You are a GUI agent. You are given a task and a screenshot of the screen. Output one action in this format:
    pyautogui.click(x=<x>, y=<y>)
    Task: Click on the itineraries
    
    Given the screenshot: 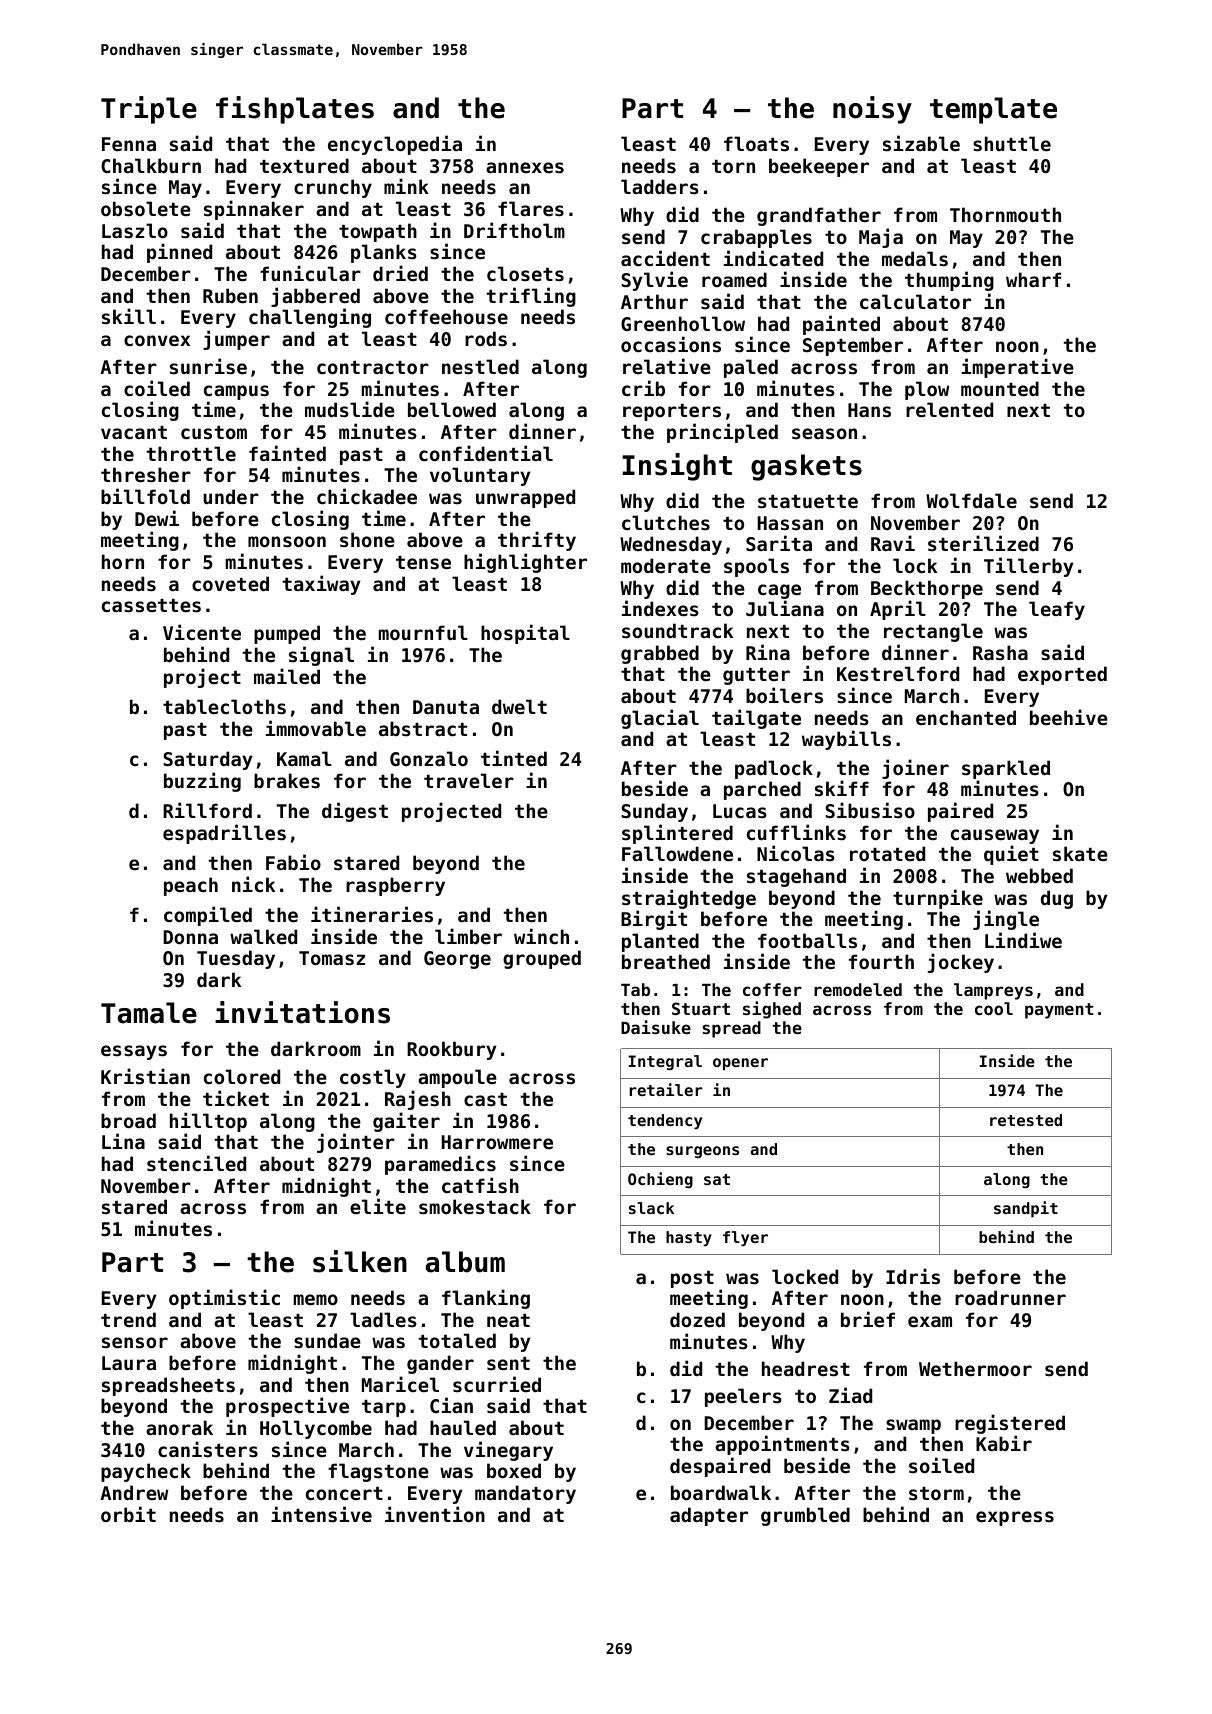 What is the action you would take?
    pyautogui.click(x=372, y=914)
